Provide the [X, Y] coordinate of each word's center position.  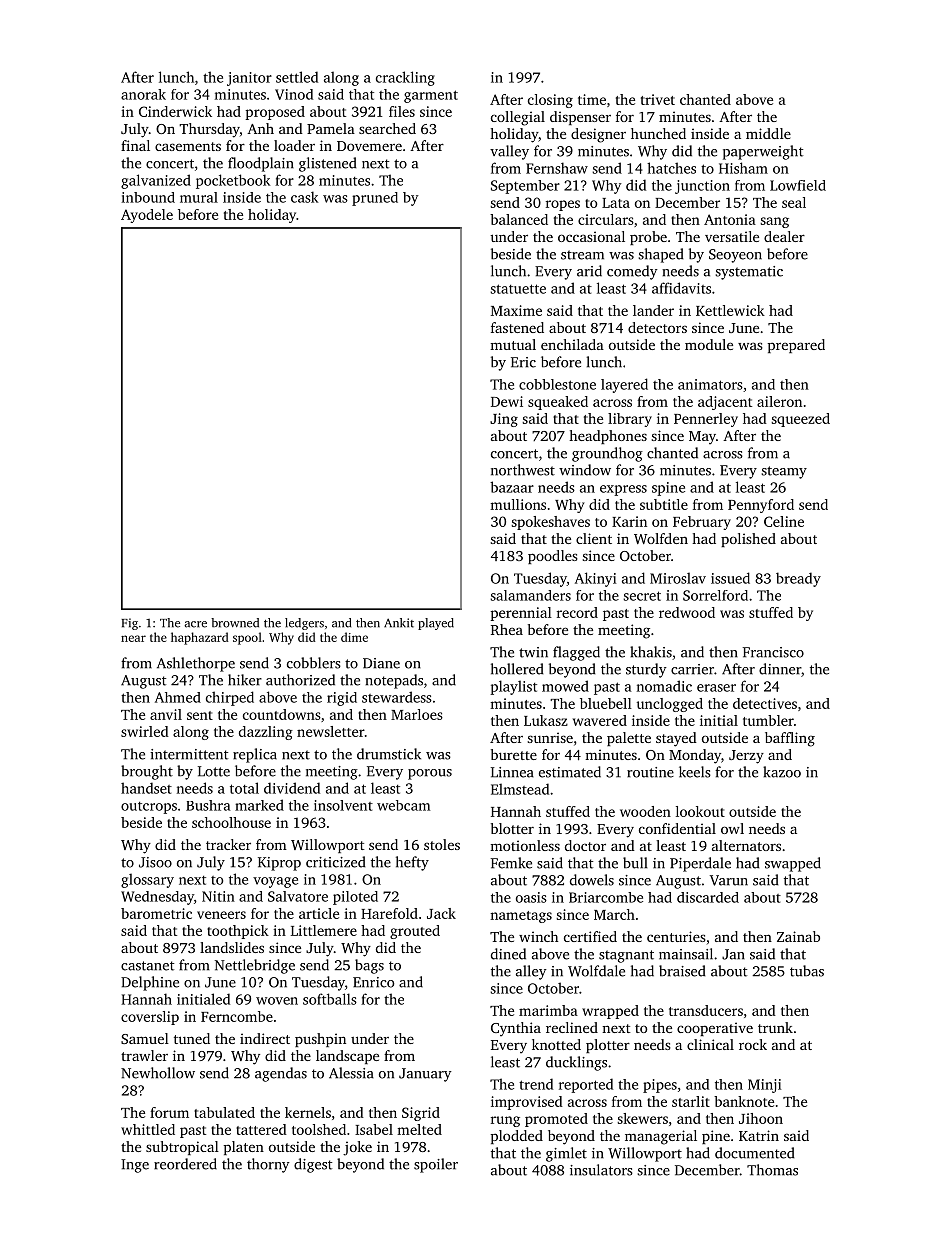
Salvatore [298, 896]
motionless [525, 845]
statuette [518, 289]
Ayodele [147, 216]
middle [768, 133]
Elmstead [520, 789]
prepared [796, 346]
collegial [518, 118]
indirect [265, 1038]
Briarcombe [606, 897]
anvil [166, 714]
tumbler [768, 720]
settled [297, 77]
